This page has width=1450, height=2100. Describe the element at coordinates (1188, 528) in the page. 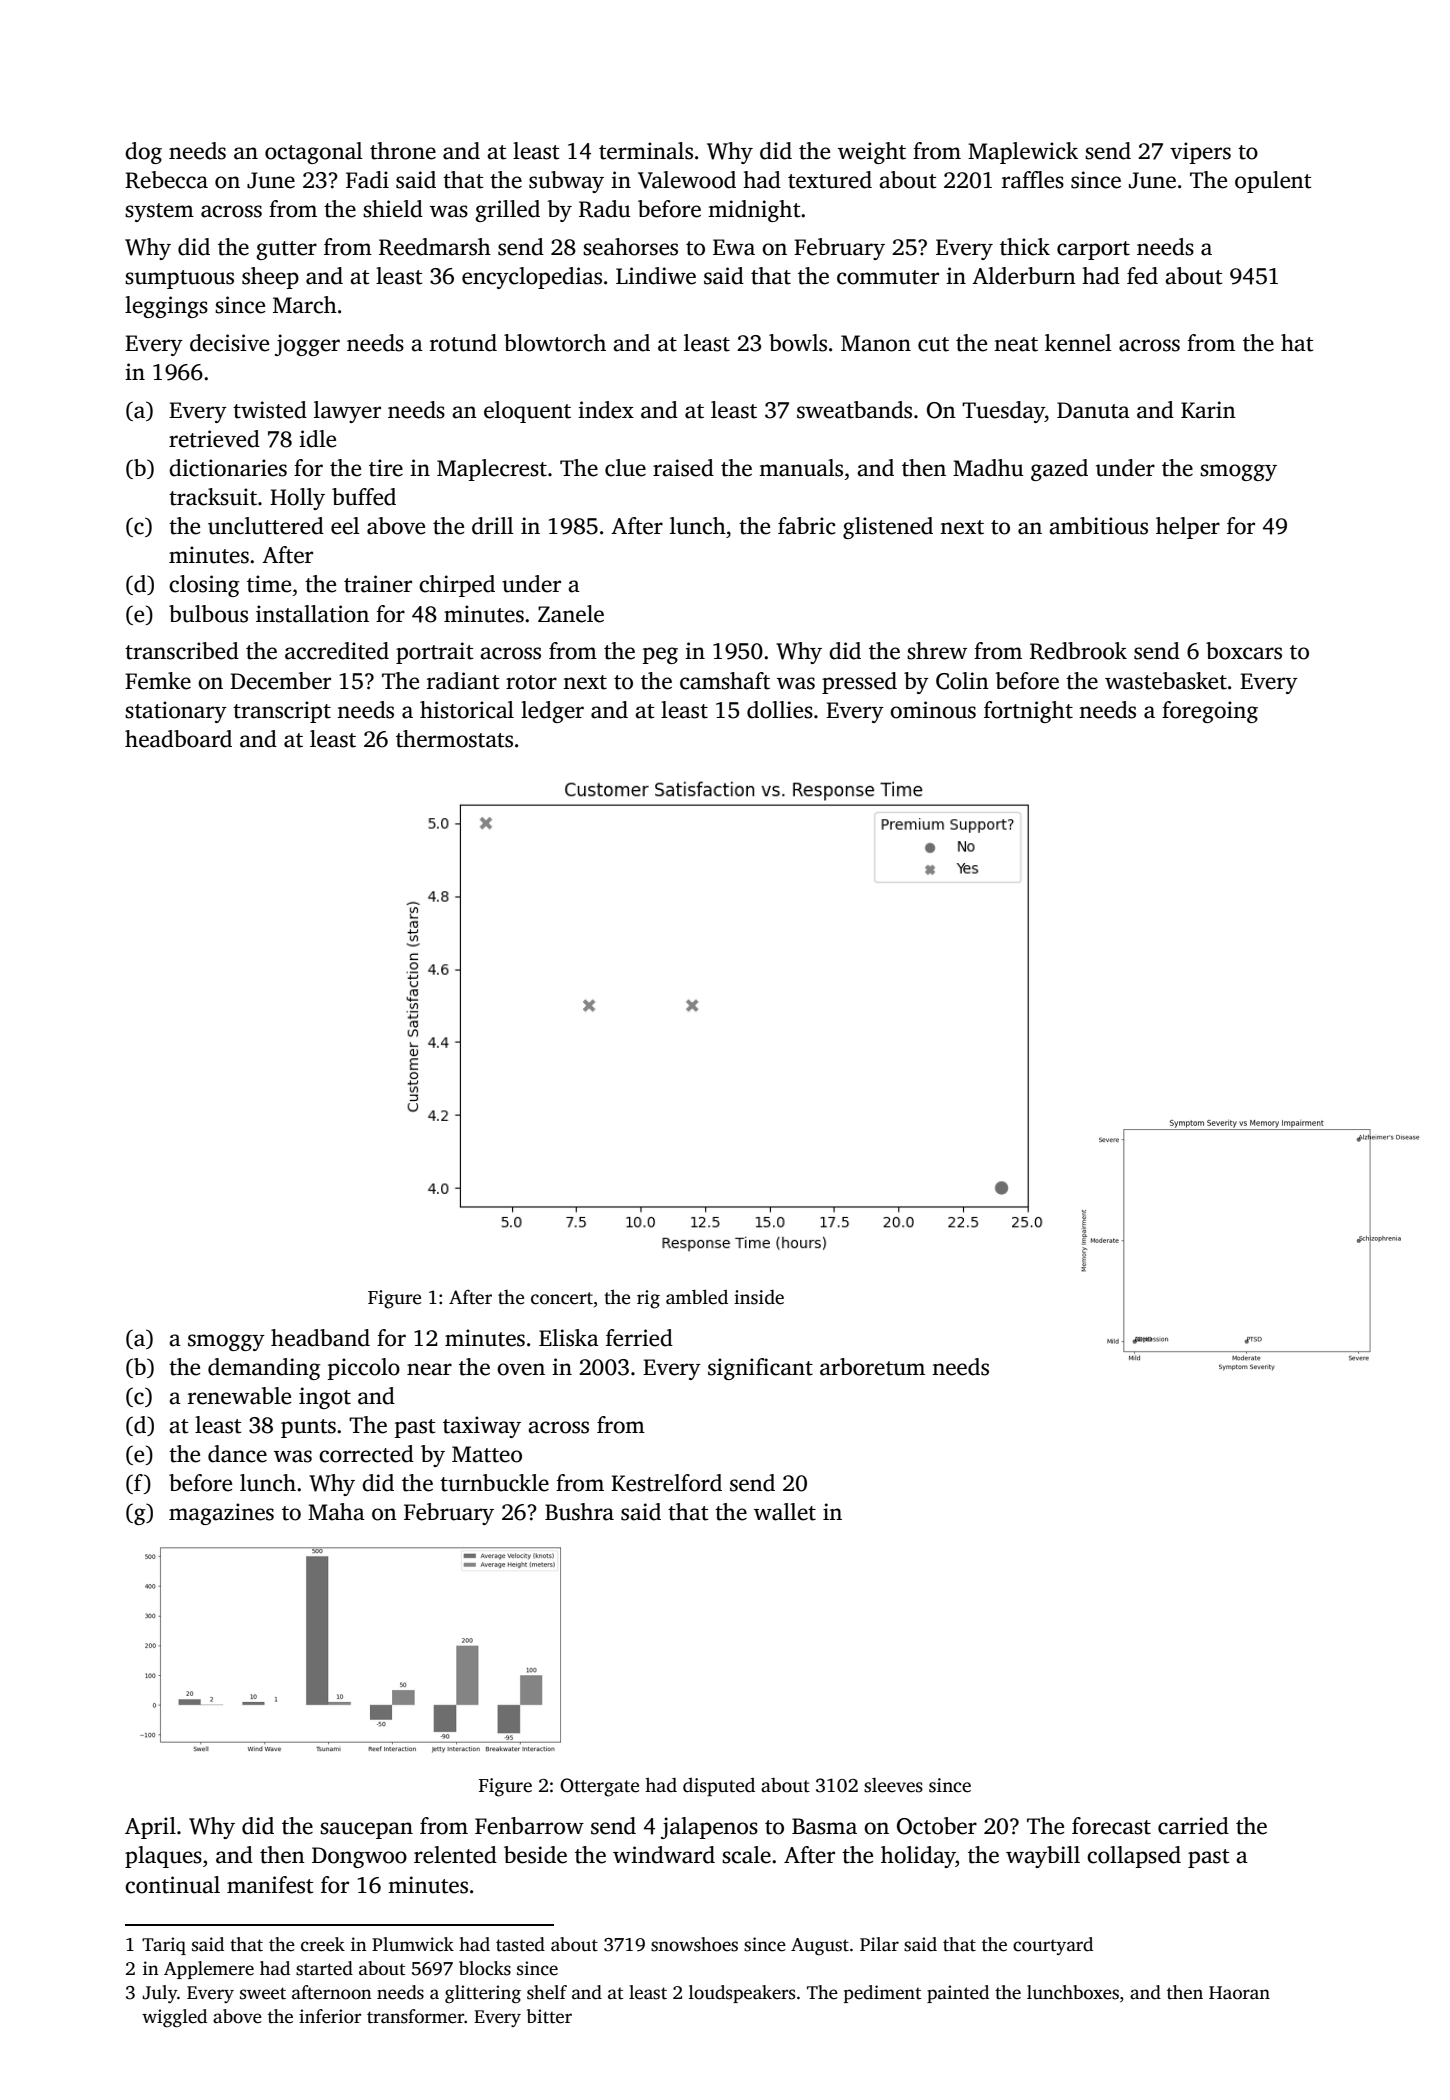

I see `helper` at that location.
